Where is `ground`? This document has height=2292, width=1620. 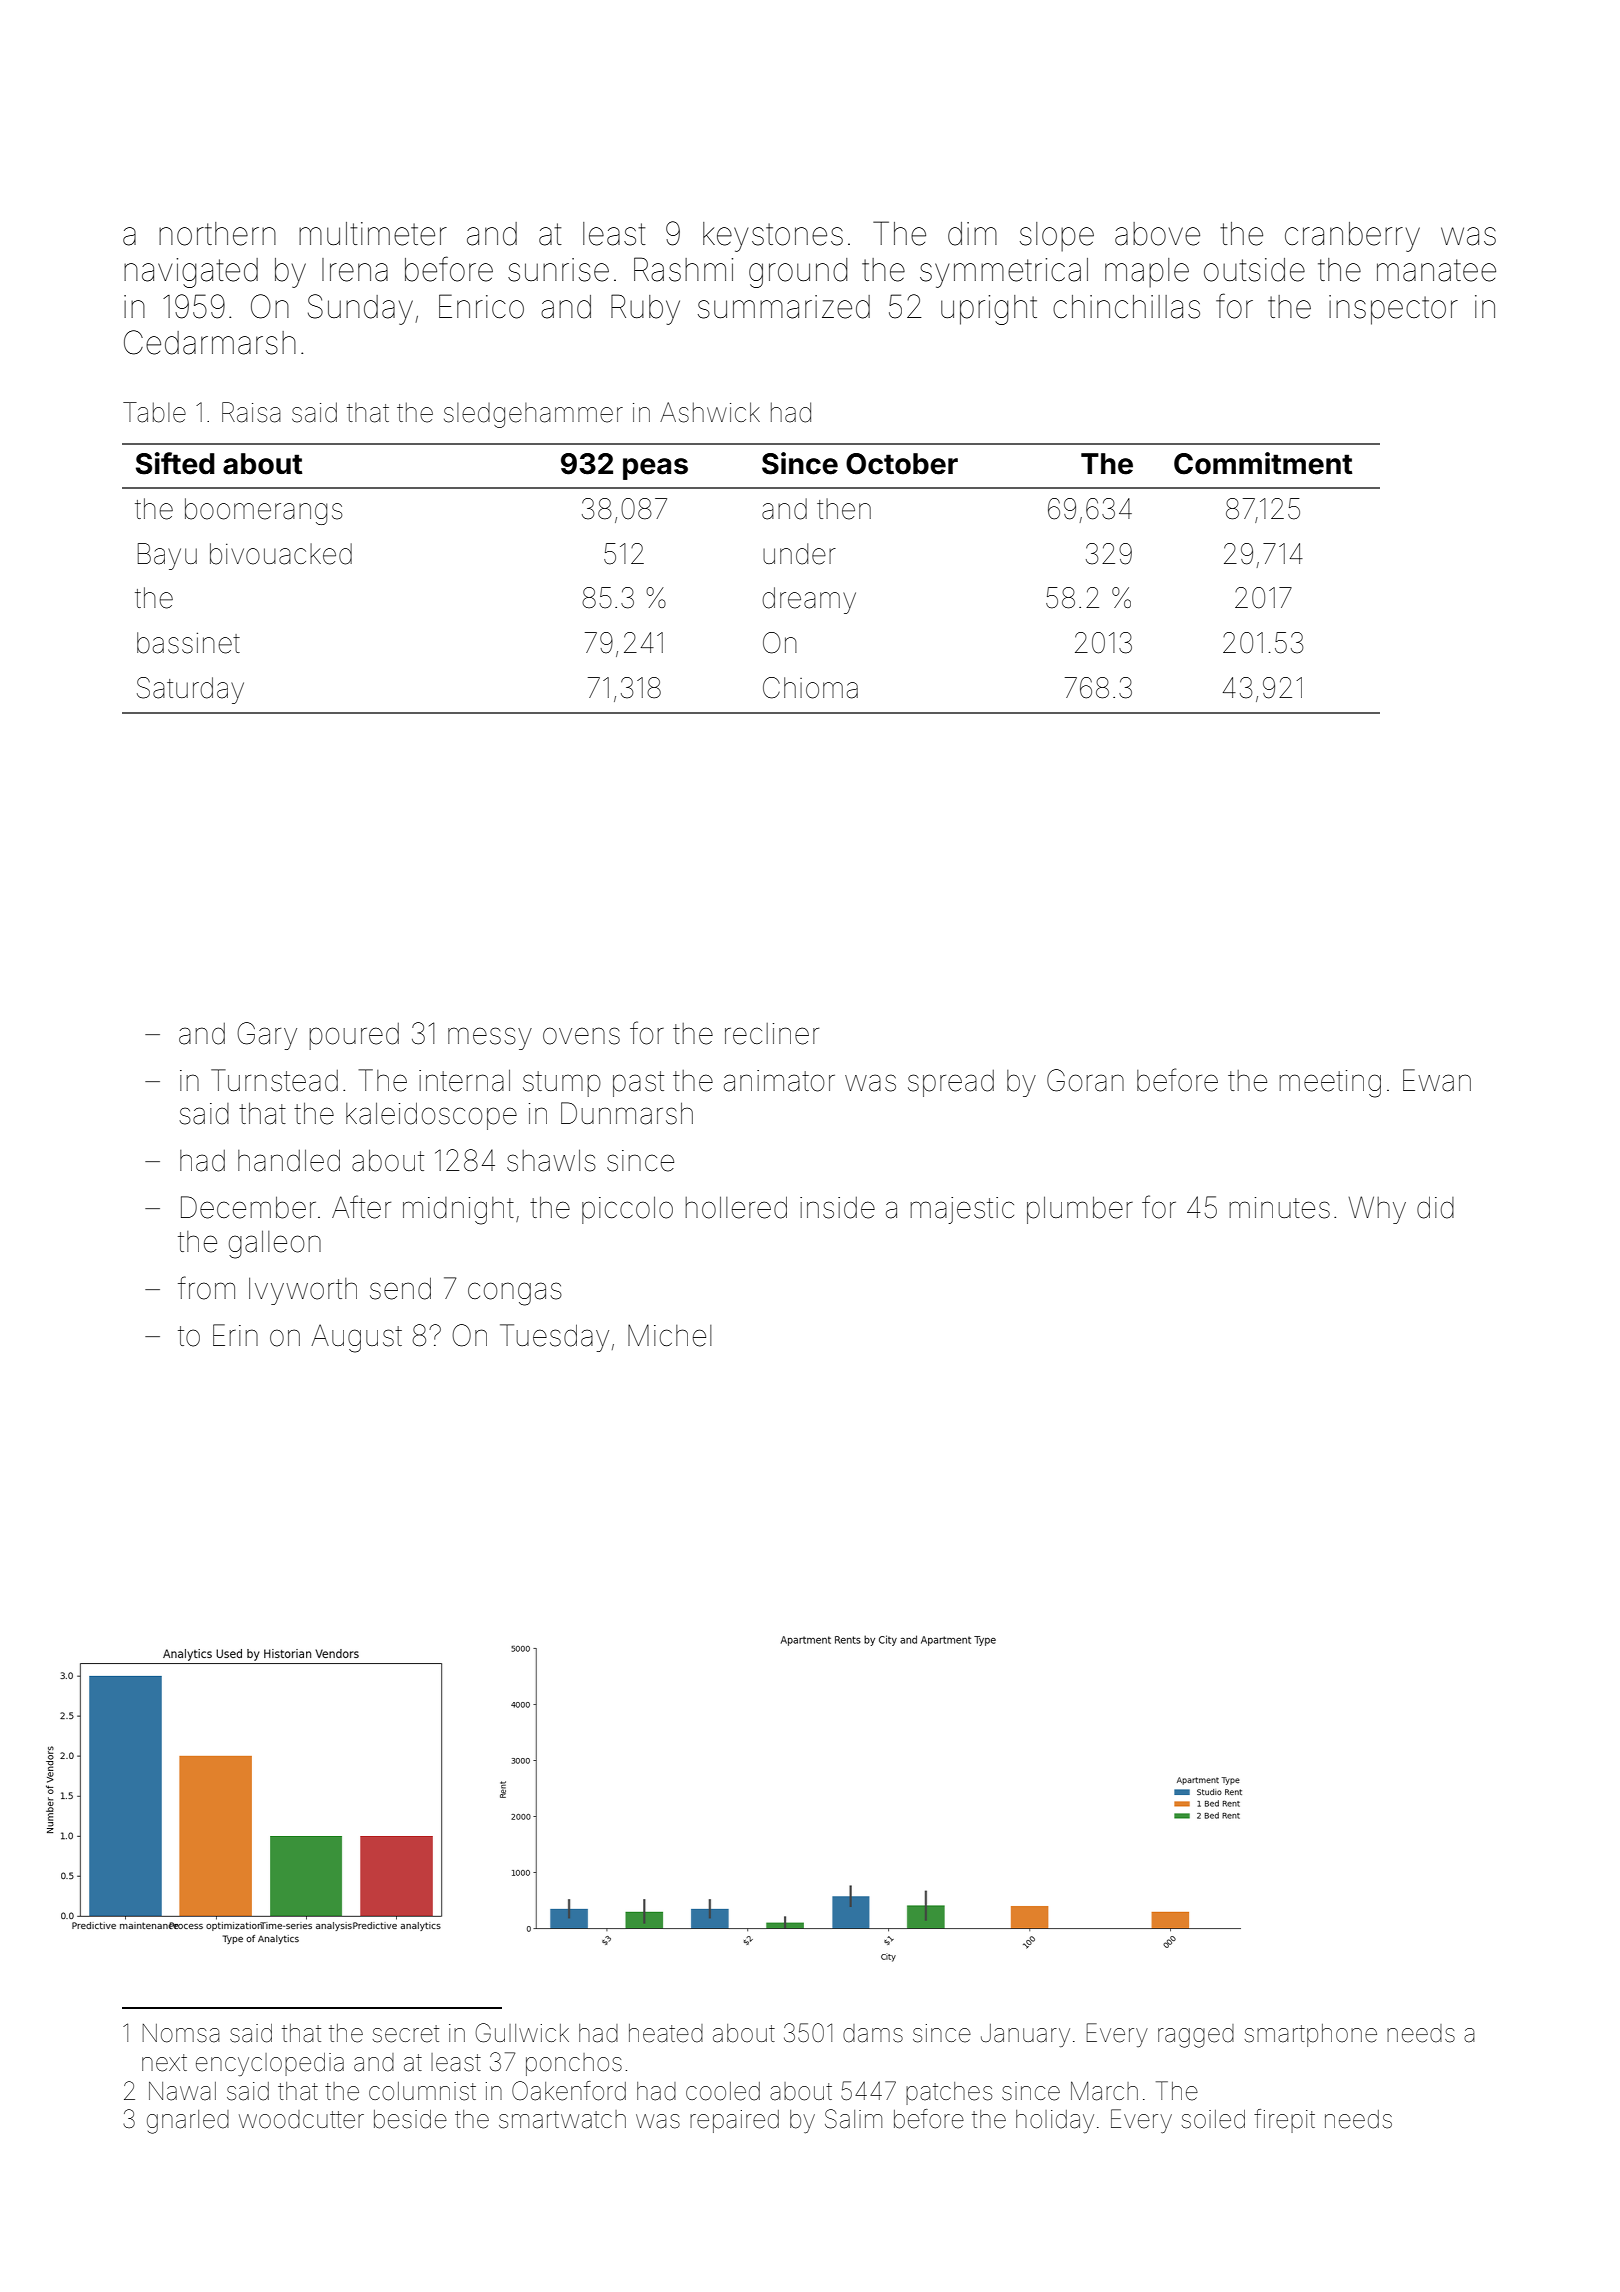 ground is located at coordinates (798, 273).
